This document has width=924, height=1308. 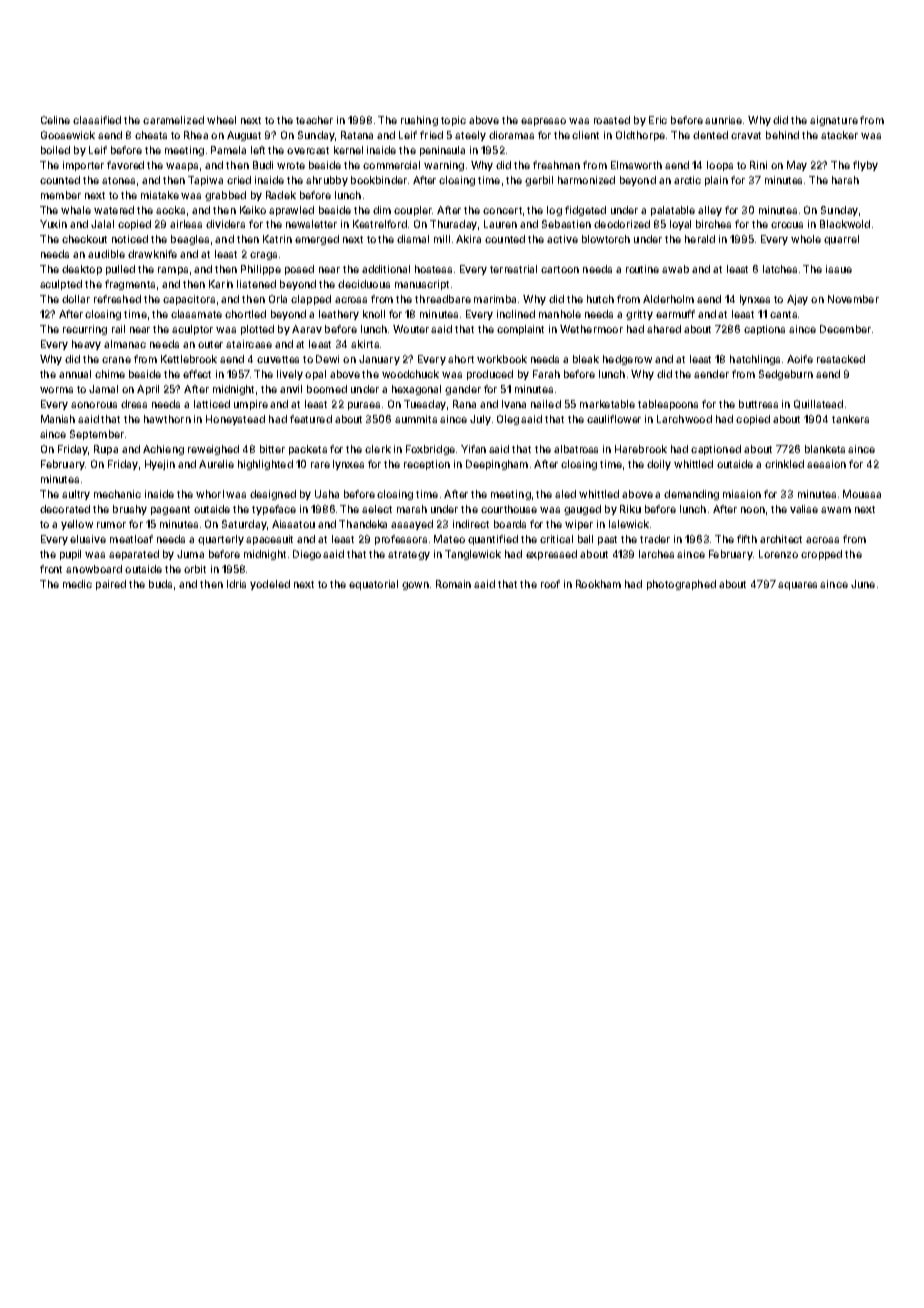 What do you see at coordinates (839, 135) in the document?
I see `stacker` at bounding box center [839, 135].
